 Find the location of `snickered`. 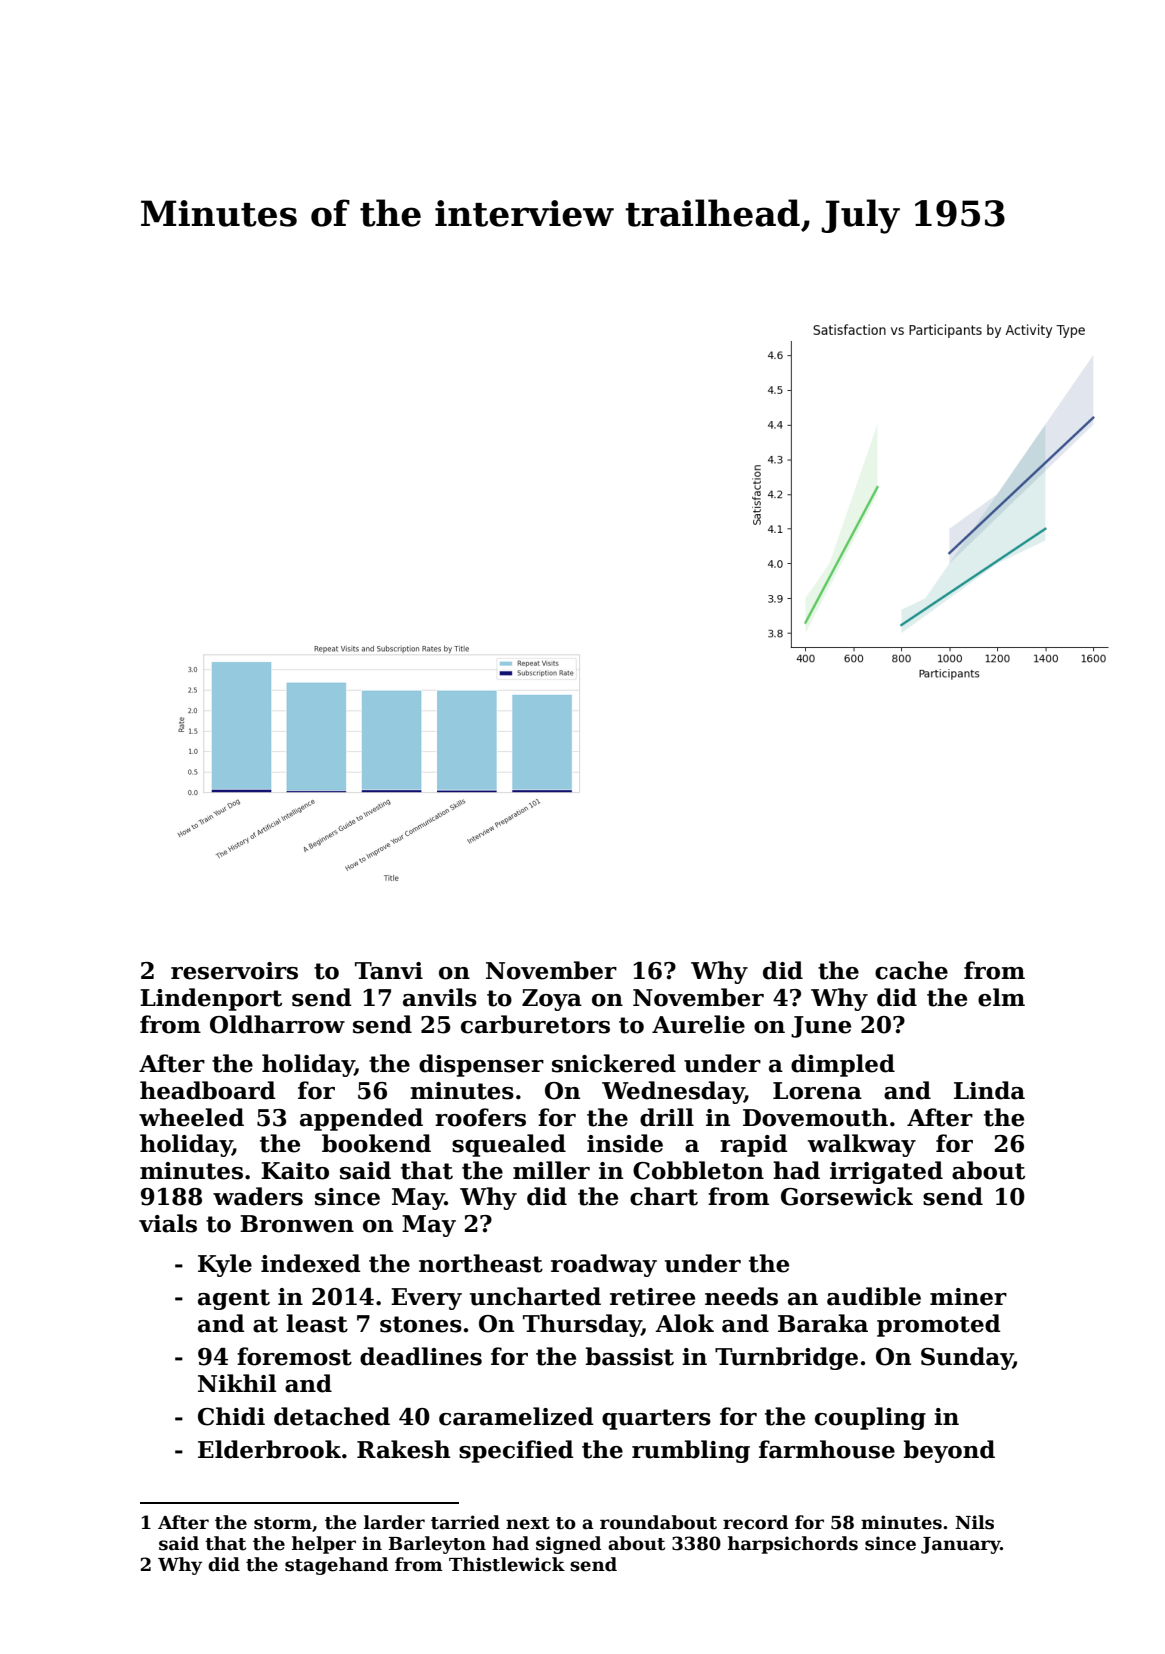

snickered is located at coordinates (614, 1063).
